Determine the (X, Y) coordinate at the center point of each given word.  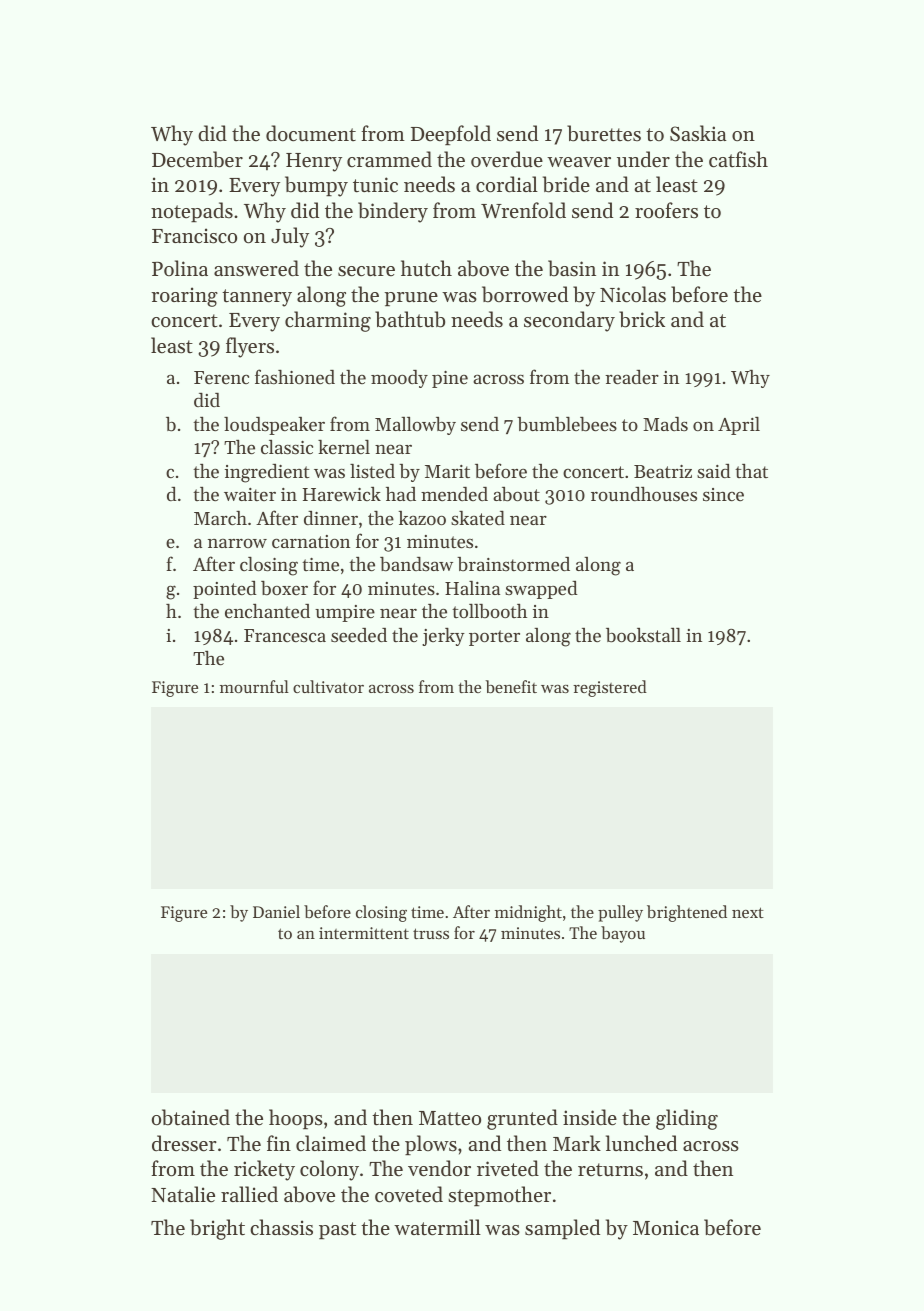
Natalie (183, 1194)
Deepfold (451, 135)
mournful (254, 686)
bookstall (643, 635)
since (723, 494)
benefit (511, 686)
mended (454, 494)
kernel (344, 447)
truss (431, 933)
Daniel (276, 911)
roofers (666, 210)
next (748, 912)
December (197, 159)
